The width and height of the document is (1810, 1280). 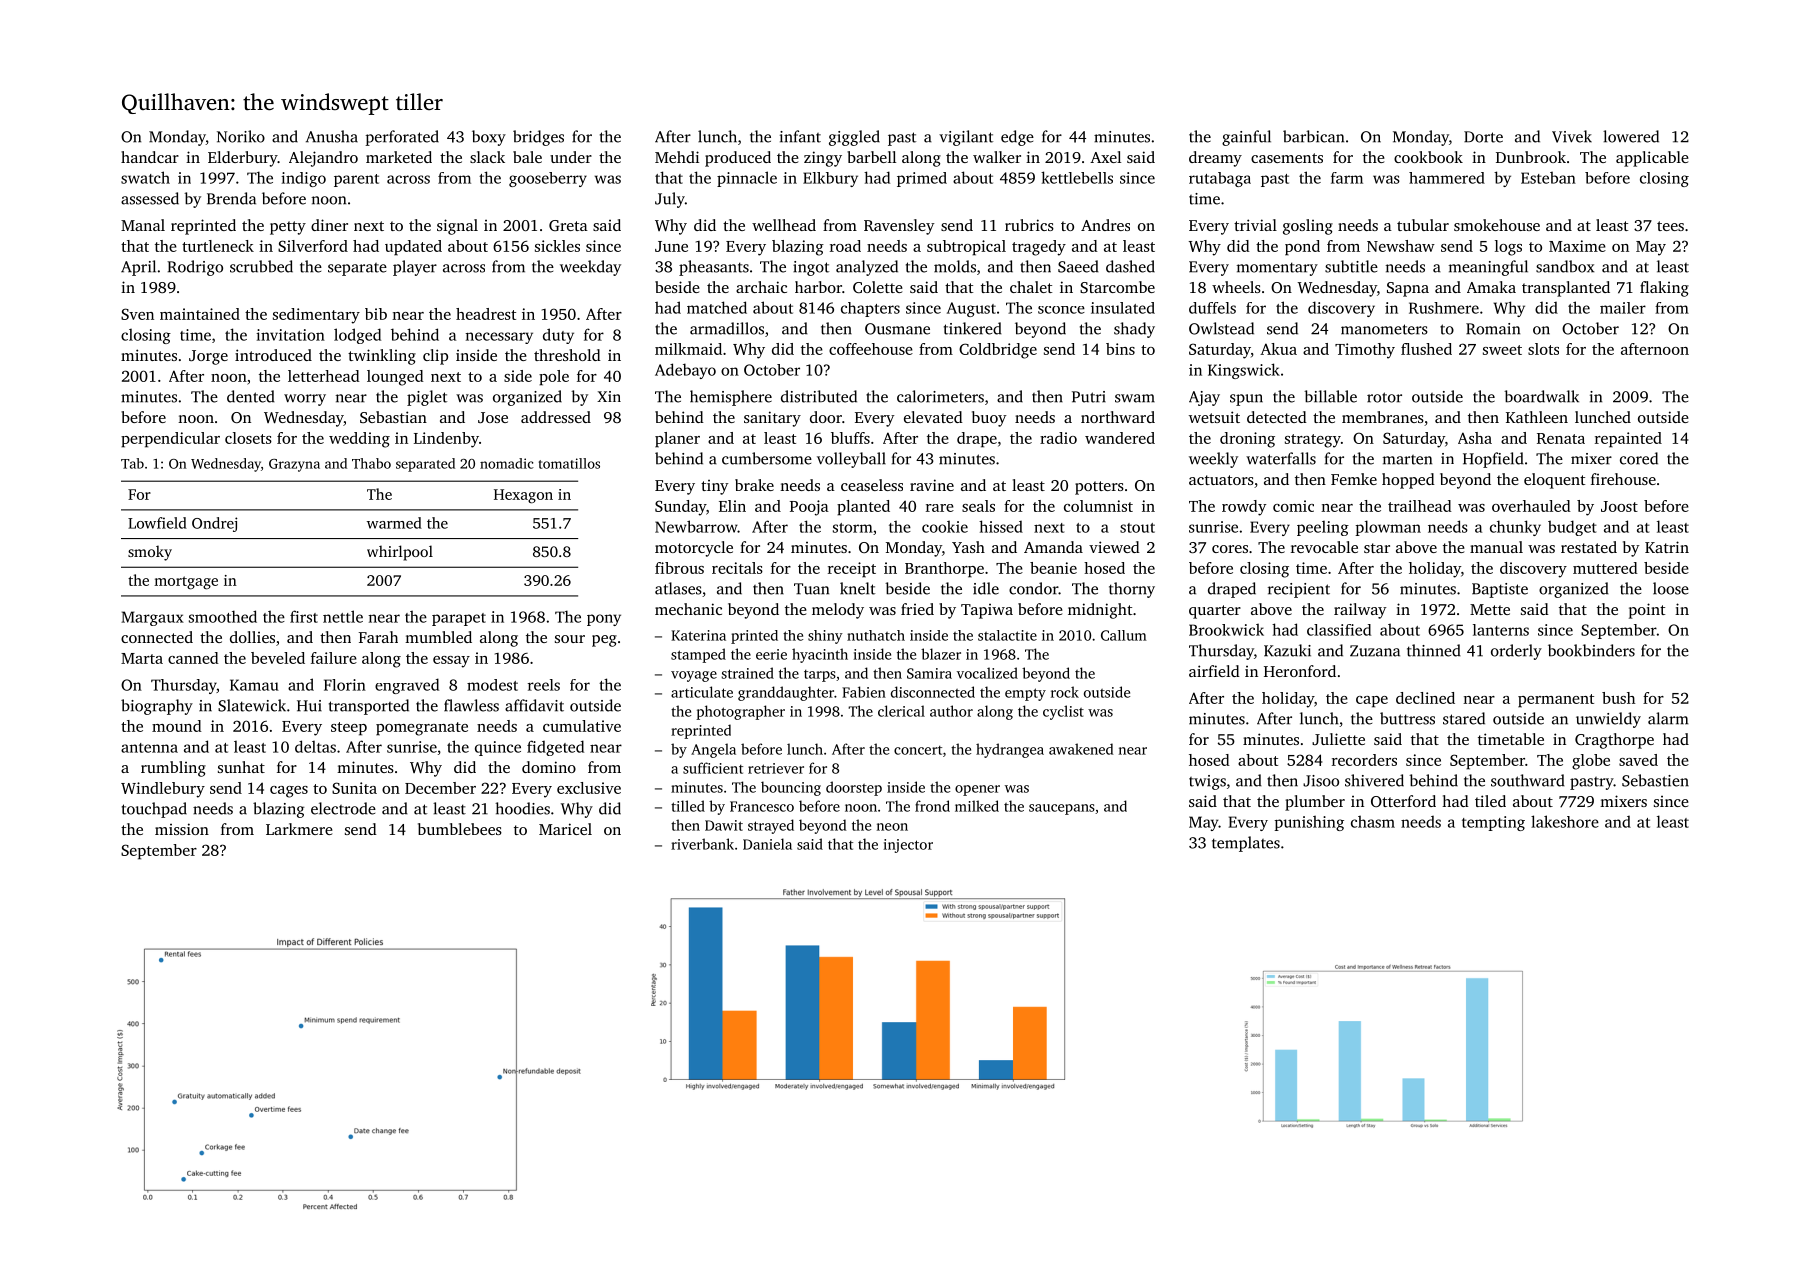 What do you see at coordinates (214, 524) in the document?
I see `Ondrej` at bounding box center [214, 524].
